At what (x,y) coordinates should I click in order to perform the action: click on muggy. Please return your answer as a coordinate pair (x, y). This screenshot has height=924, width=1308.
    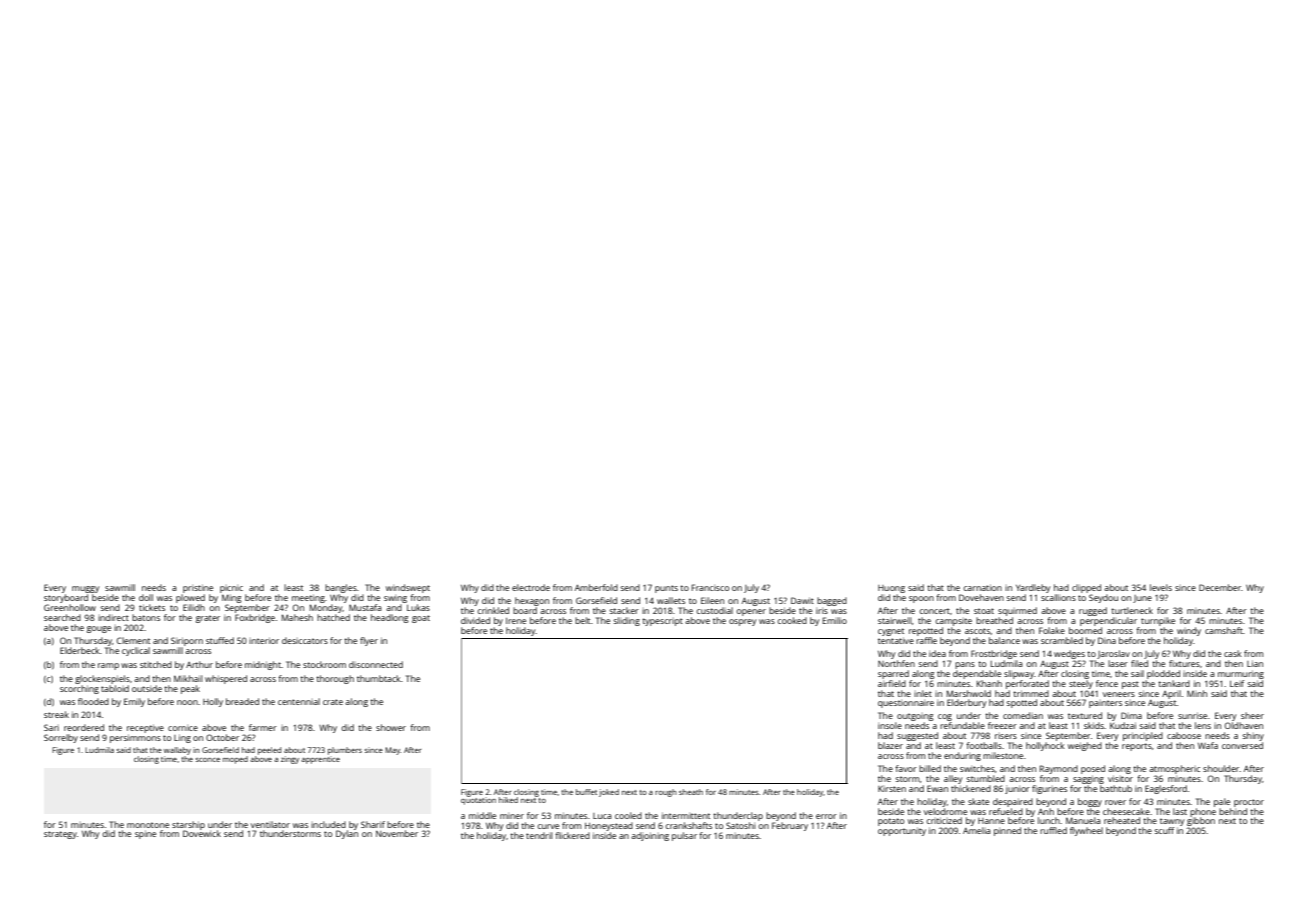
    Looking at the image, I should click on (85, 589).
